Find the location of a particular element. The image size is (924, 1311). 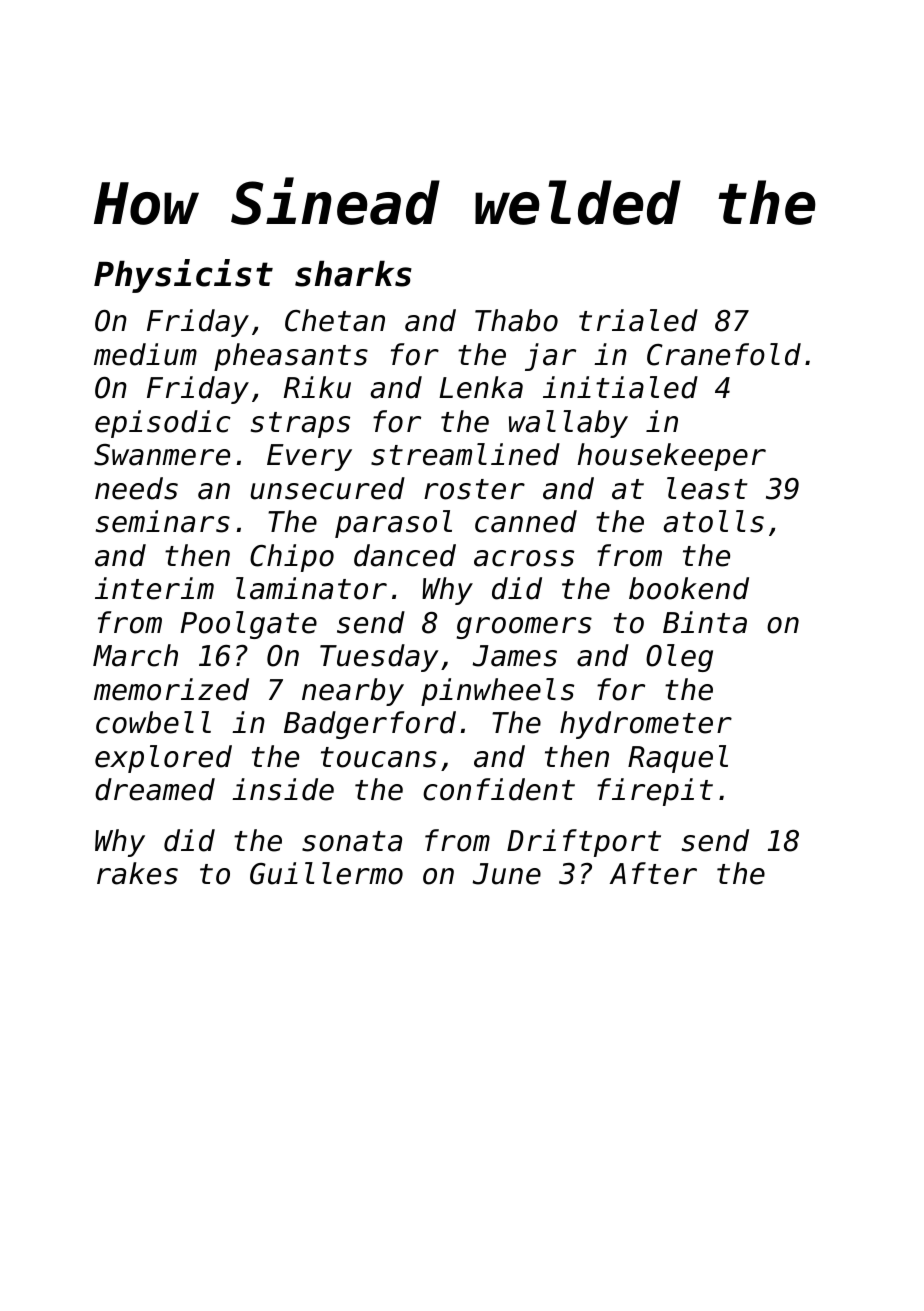

medium is located at coordinates (145, 354).
